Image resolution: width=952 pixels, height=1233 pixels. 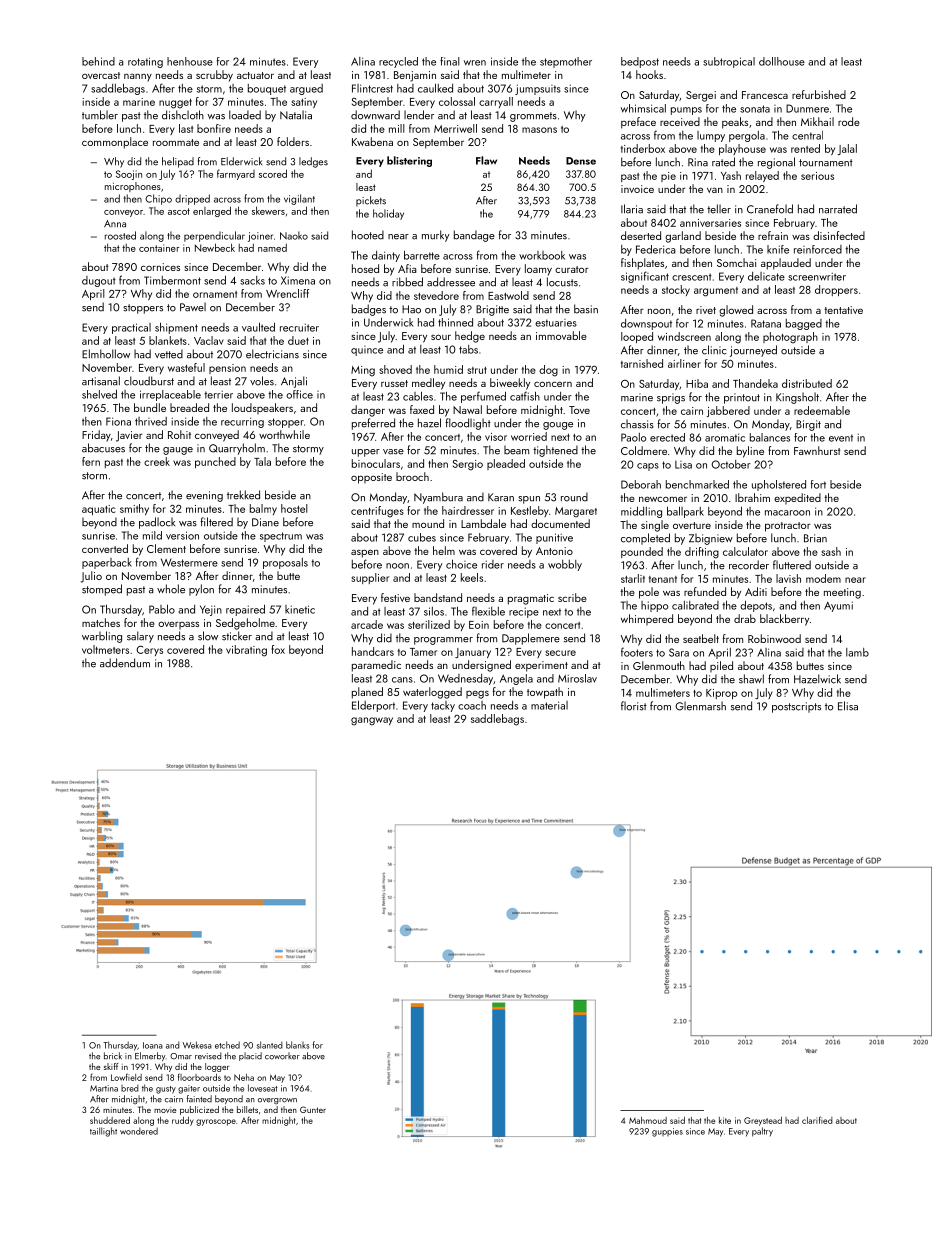 What do you see at coordinates (472, 705) in the screenshot?
I see `coach` at bounding box center [472, 705].
